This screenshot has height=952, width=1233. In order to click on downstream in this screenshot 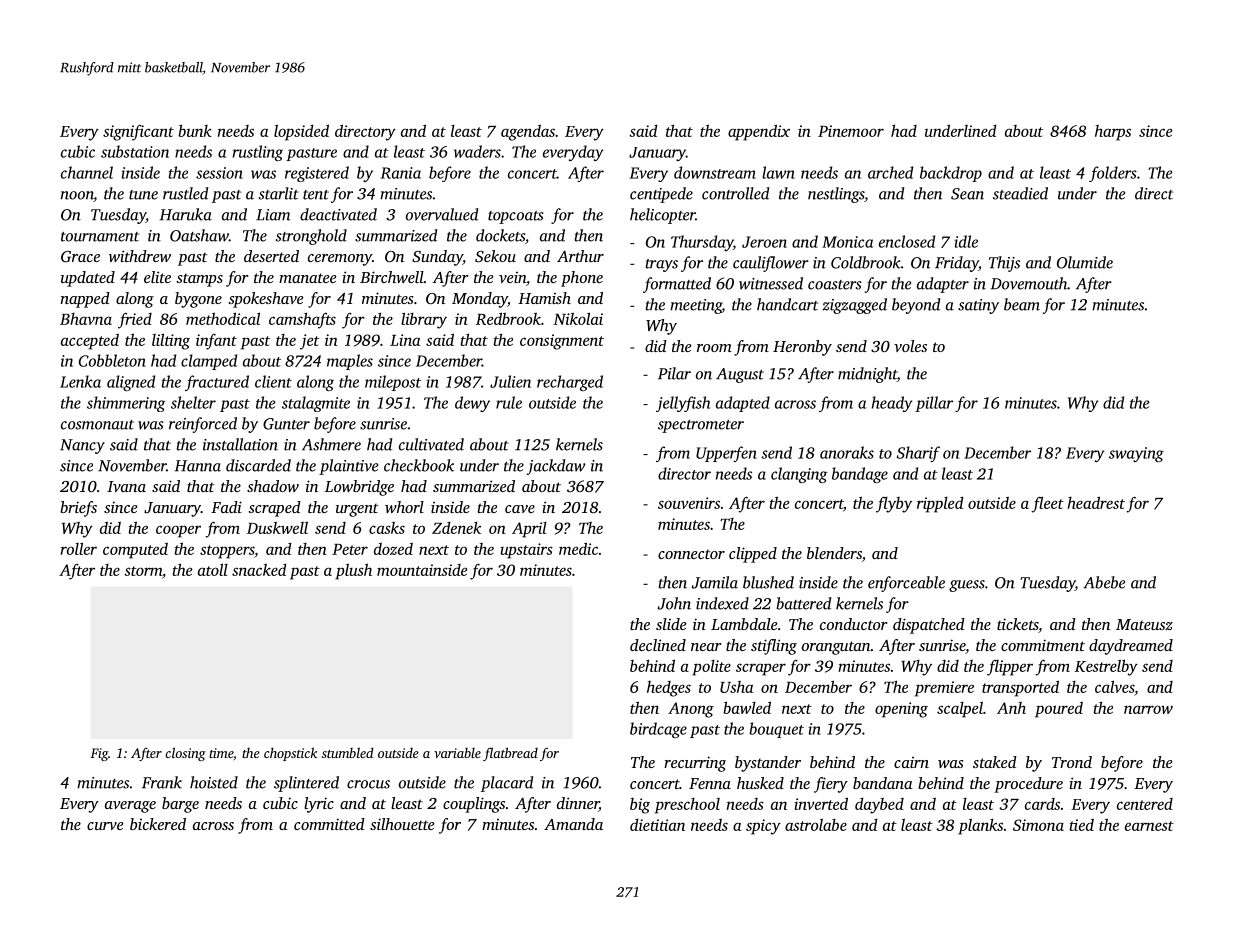, I will do `click(715, 172)`.
